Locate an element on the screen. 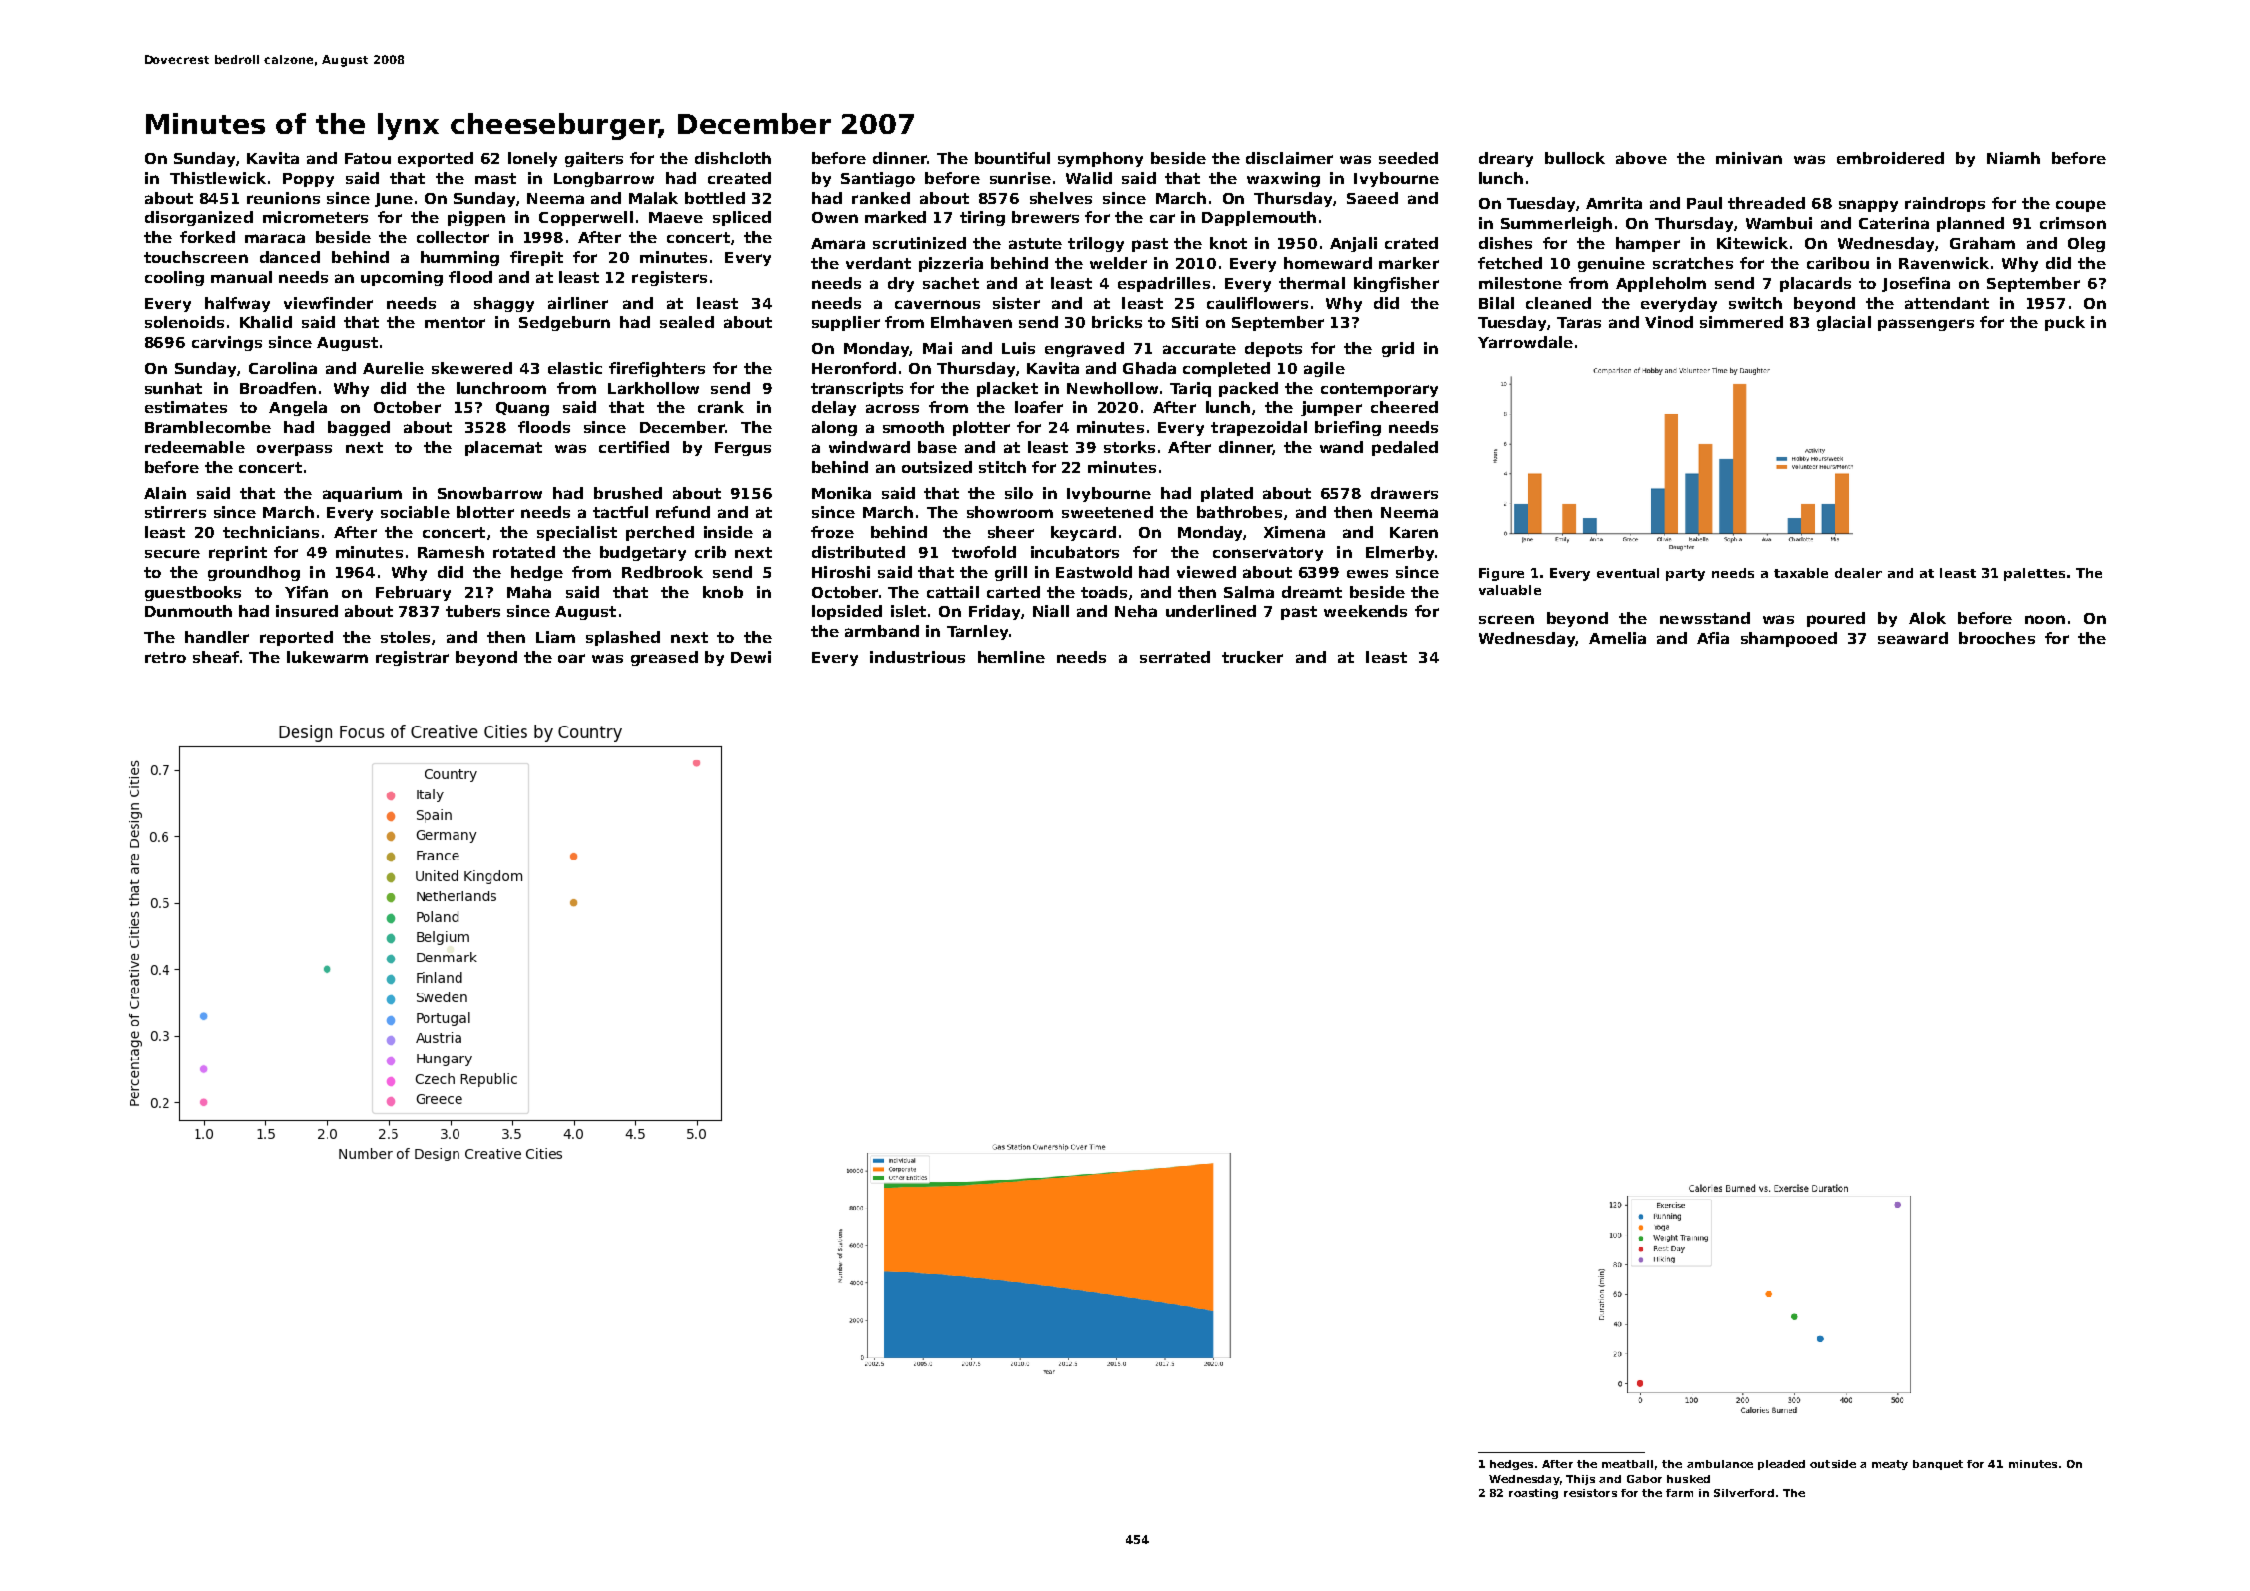  registrar is located at coordinates (412, 658).
